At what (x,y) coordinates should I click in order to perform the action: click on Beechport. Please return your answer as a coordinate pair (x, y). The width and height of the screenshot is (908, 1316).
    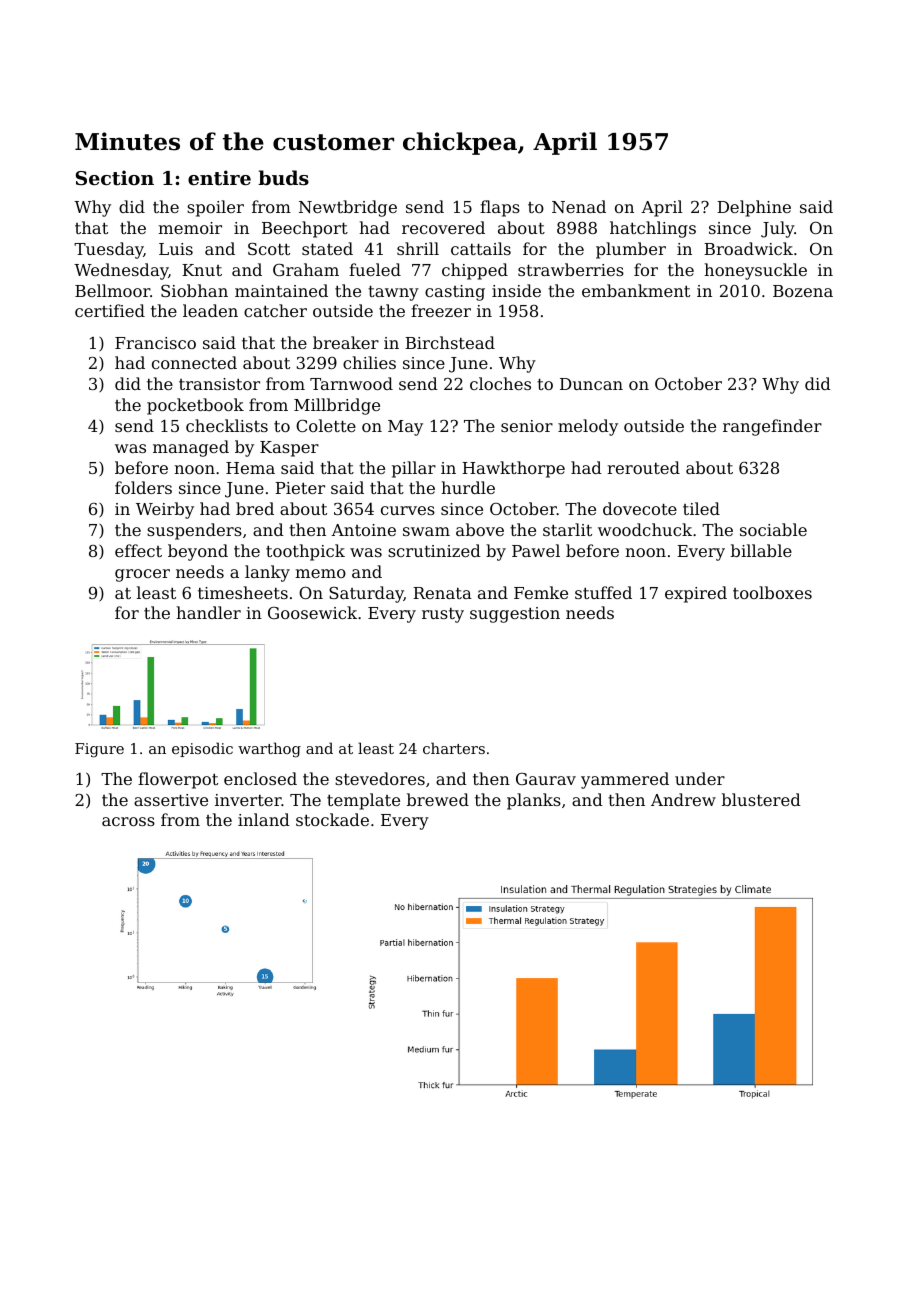
    Looking at the image, I should click on (305, 229).
